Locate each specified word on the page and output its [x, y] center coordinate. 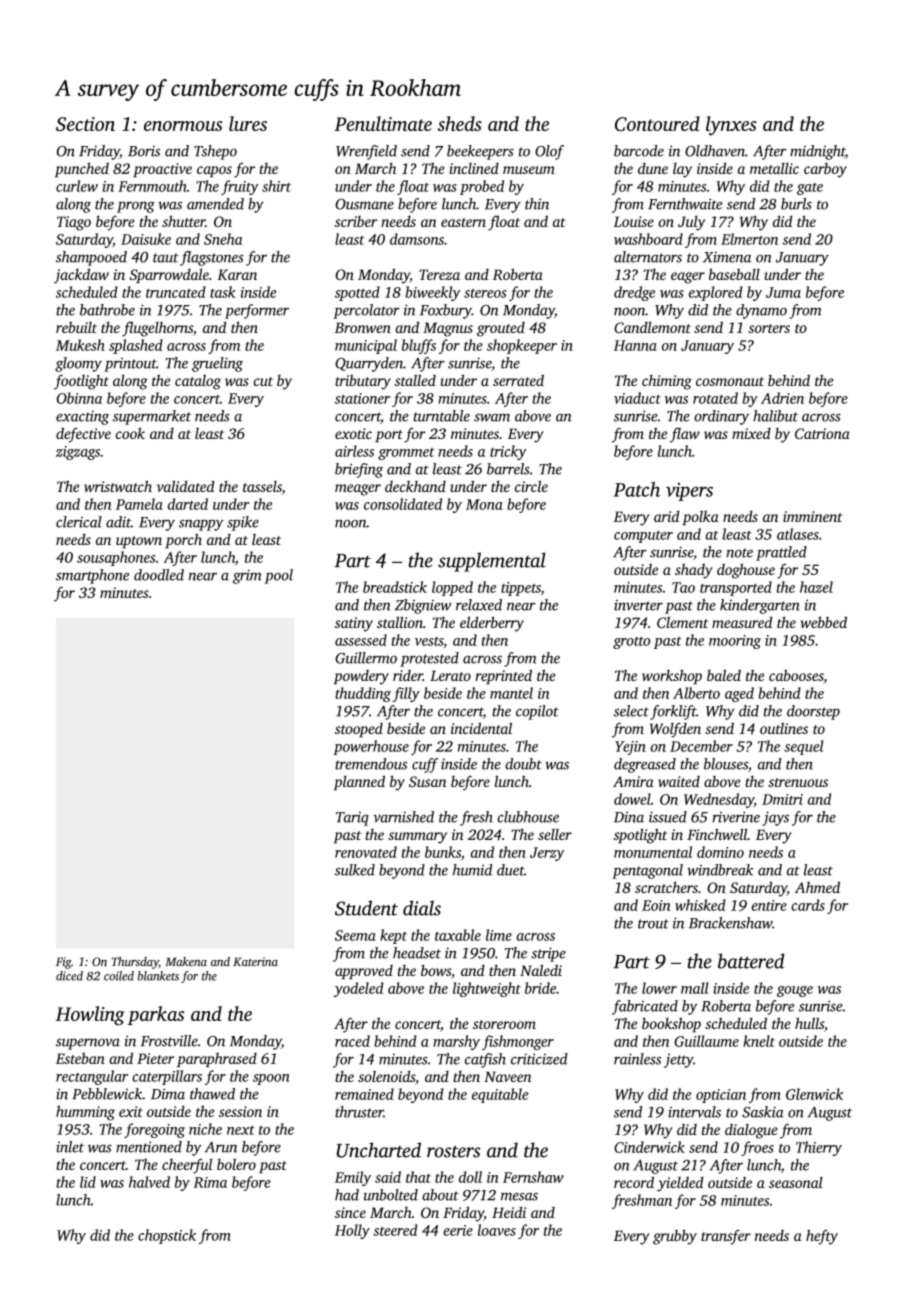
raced [352, 1041]
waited [679, 781]
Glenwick [814, 1094]
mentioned [149, 1147]
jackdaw [81, 276]
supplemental [492, 562]
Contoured [657, 123]
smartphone [92, 576]
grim [247, 576]
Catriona [822, 433]
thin [537, 204]
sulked [355, 870]
